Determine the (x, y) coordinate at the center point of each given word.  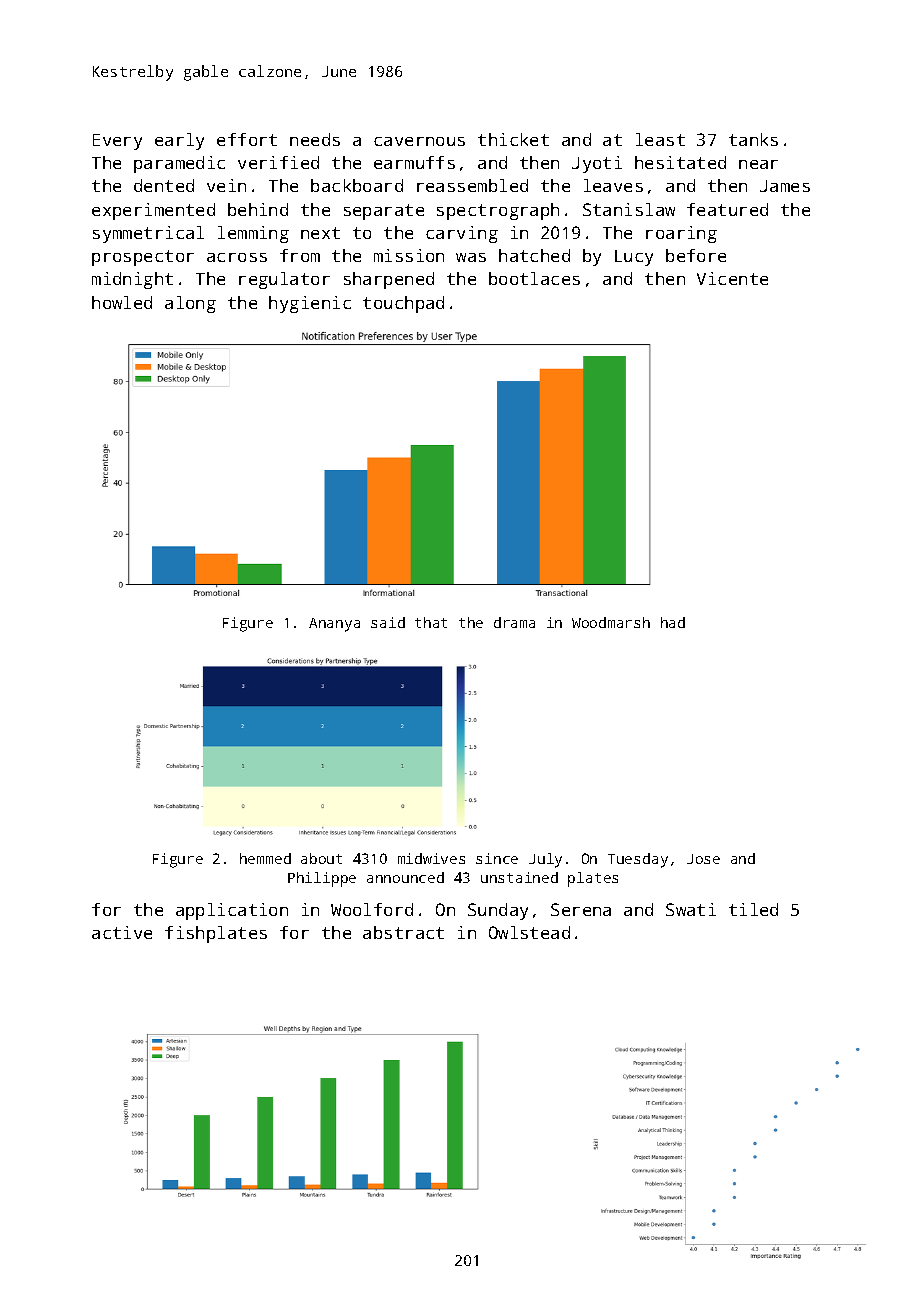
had (673, 622)
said (388, 622)
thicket (513, 139)
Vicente (732, 278)
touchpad (403, 304)
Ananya (334, 625)
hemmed (265, 858)
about (321, 858)
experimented (153, 211)
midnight (132, 280)
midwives (431, 858)
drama (514, 622)
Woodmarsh (611, 622)
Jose (703, 859)
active (122, 932)
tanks (753, 139)
